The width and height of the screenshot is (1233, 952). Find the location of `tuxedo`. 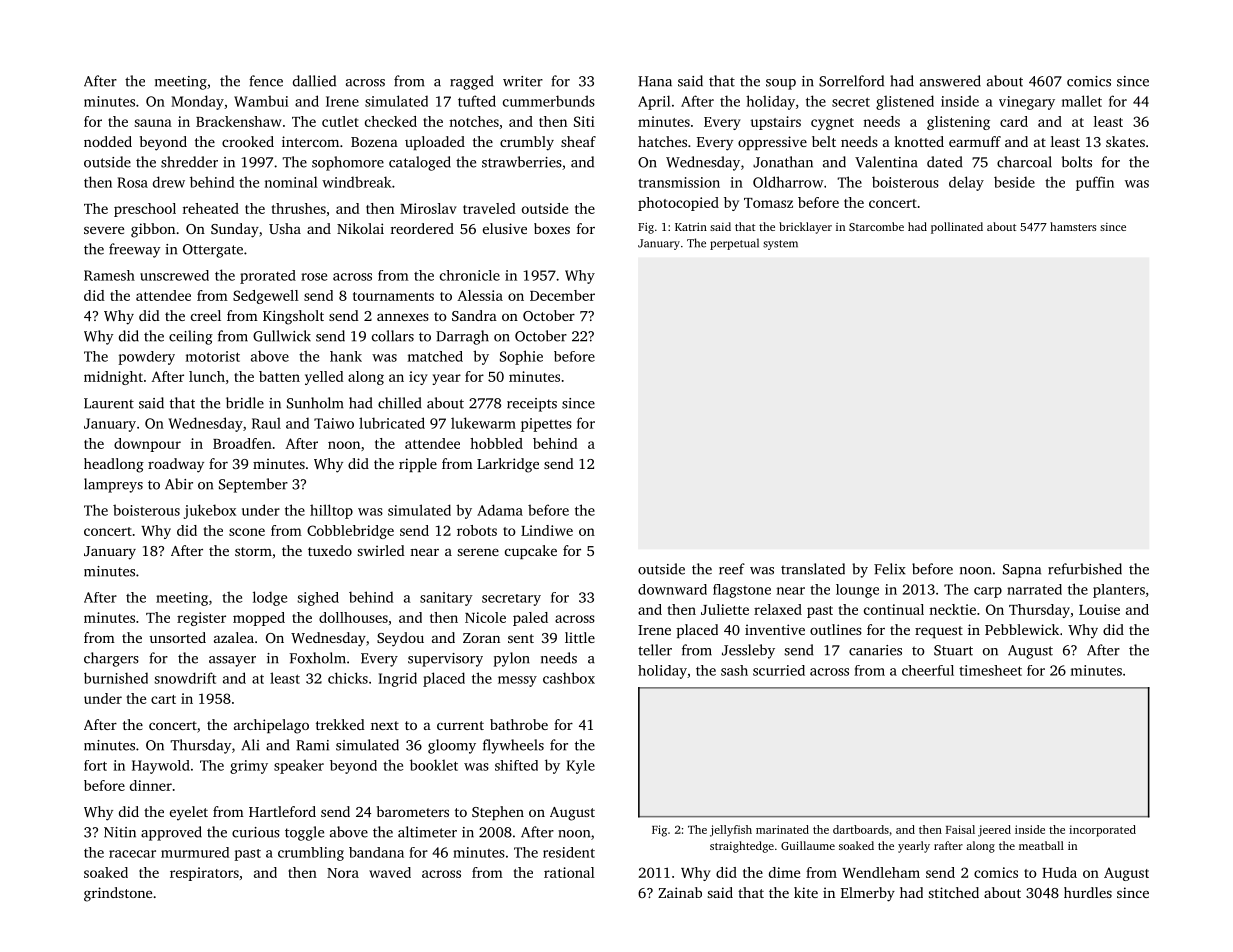

tuxedo is located at coordinates (330, 550).
